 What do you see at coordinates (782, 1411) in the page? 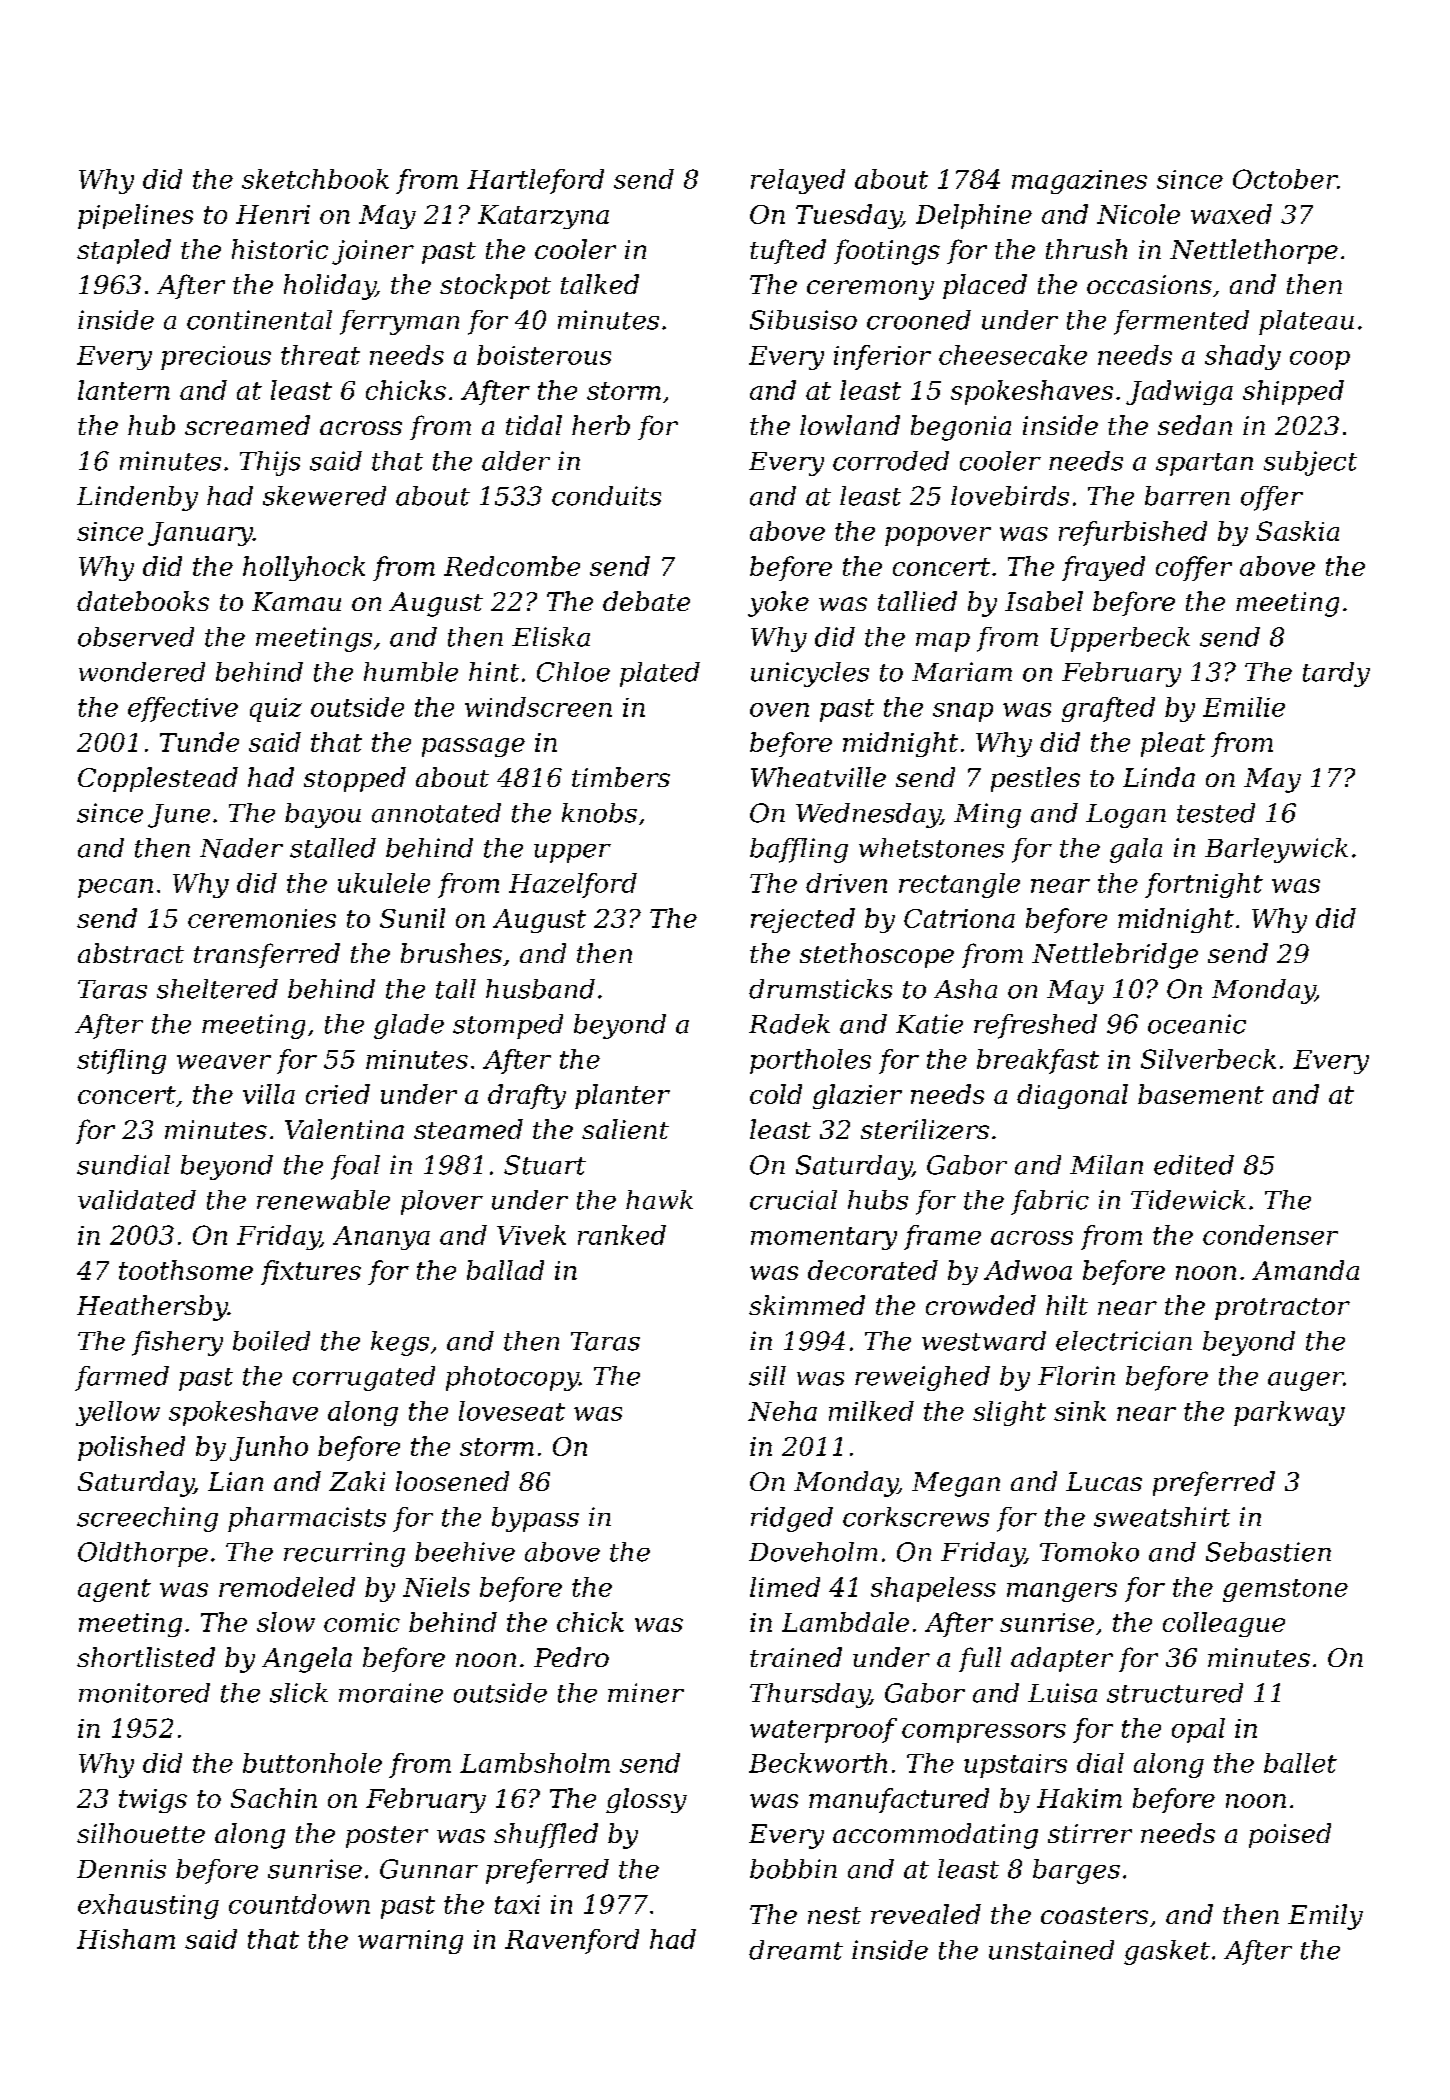
I see `Neha` at bounding box center [782, 1411].
